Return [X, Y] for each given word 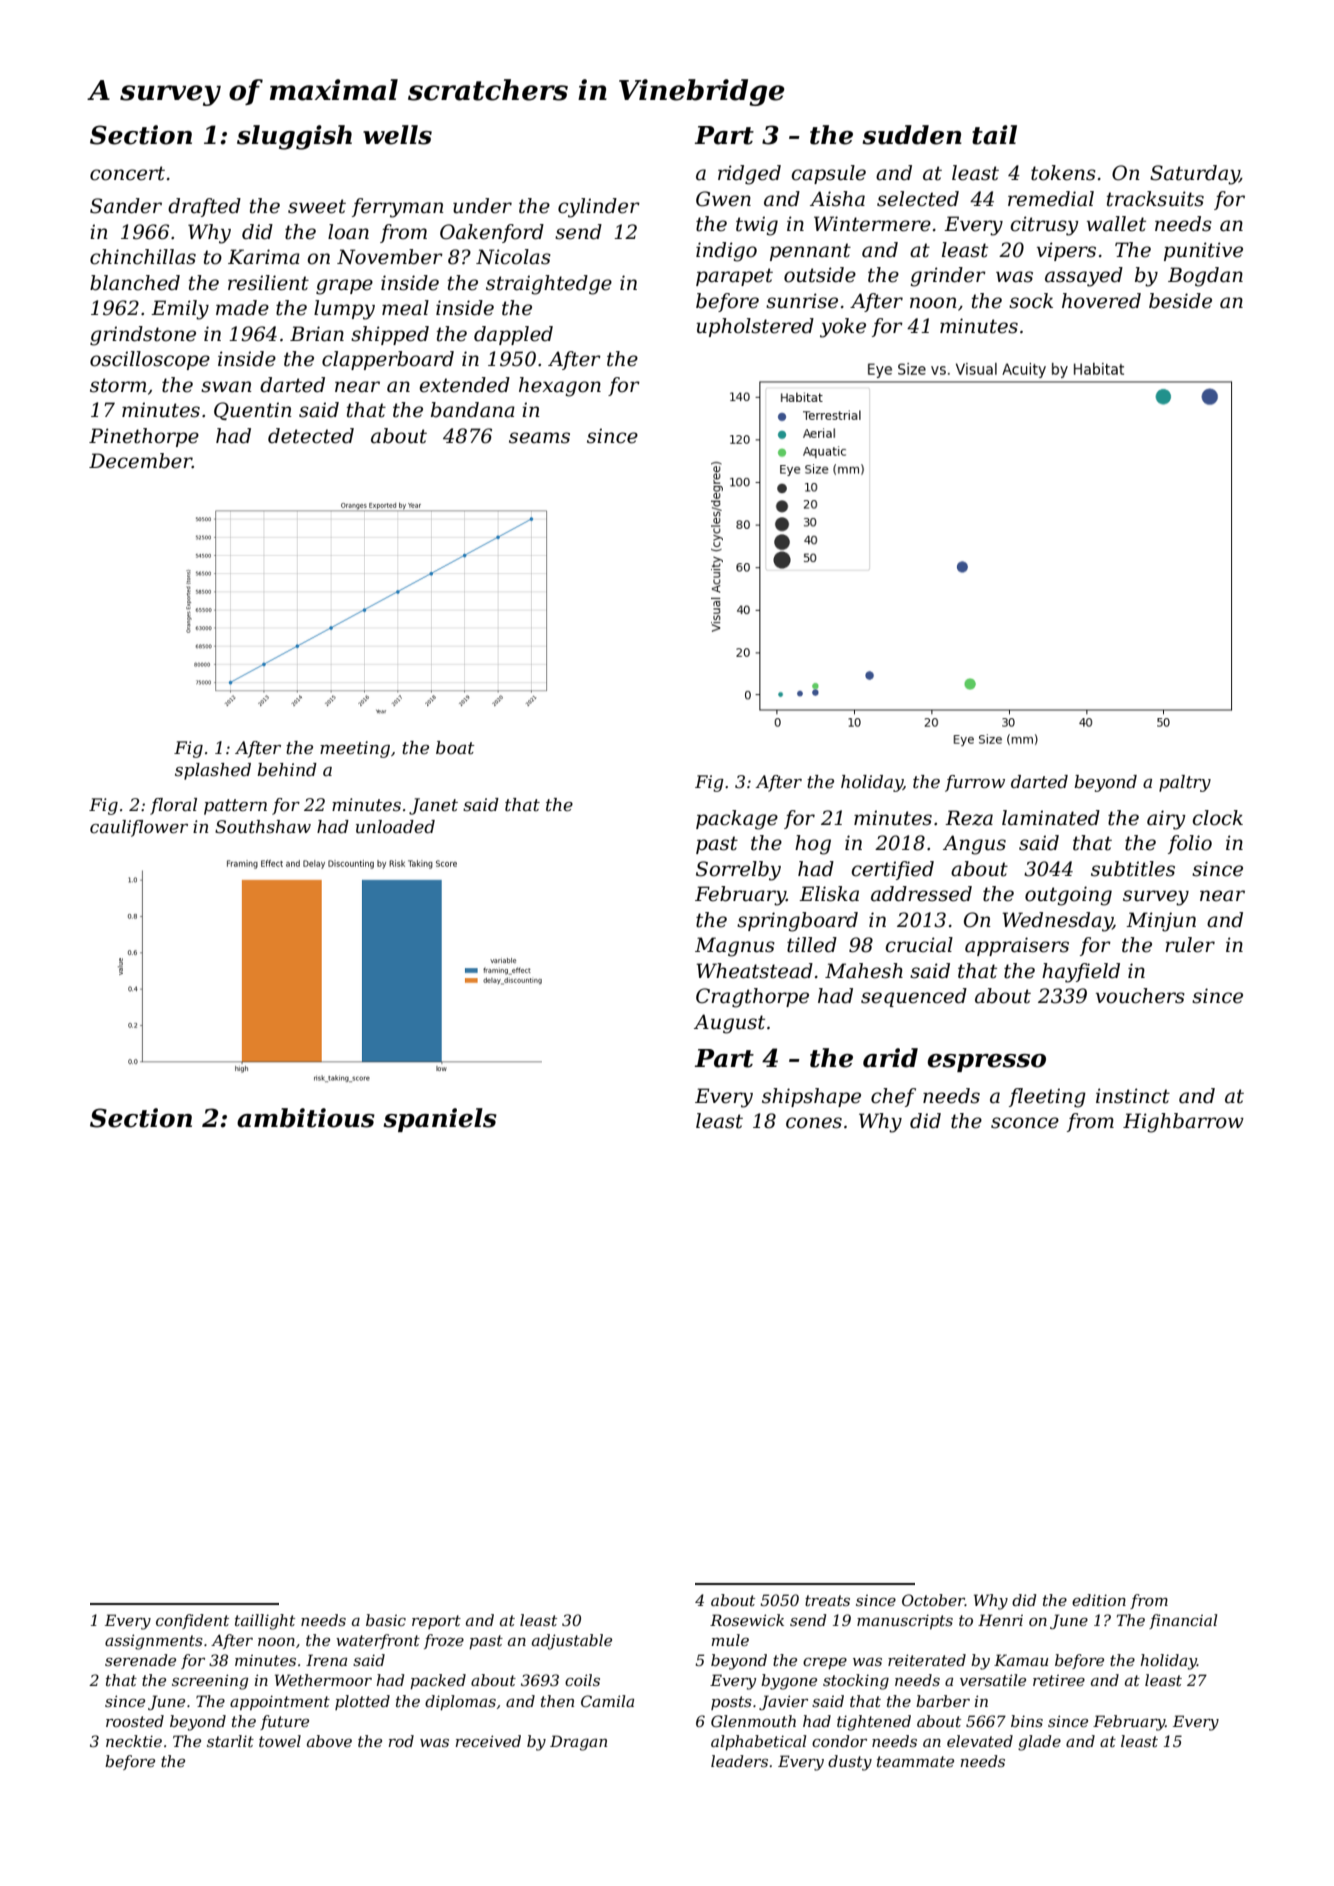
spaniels [440, 1120]
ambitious [306, 1118]
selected [918, 199]
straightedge [549, 285]
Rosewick [747, 1620]
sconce [1025, 1123]
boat [455, 748]
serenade [140, 1660]
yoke [843, 328]
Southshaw [263, 827]
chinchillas [143, 257]
